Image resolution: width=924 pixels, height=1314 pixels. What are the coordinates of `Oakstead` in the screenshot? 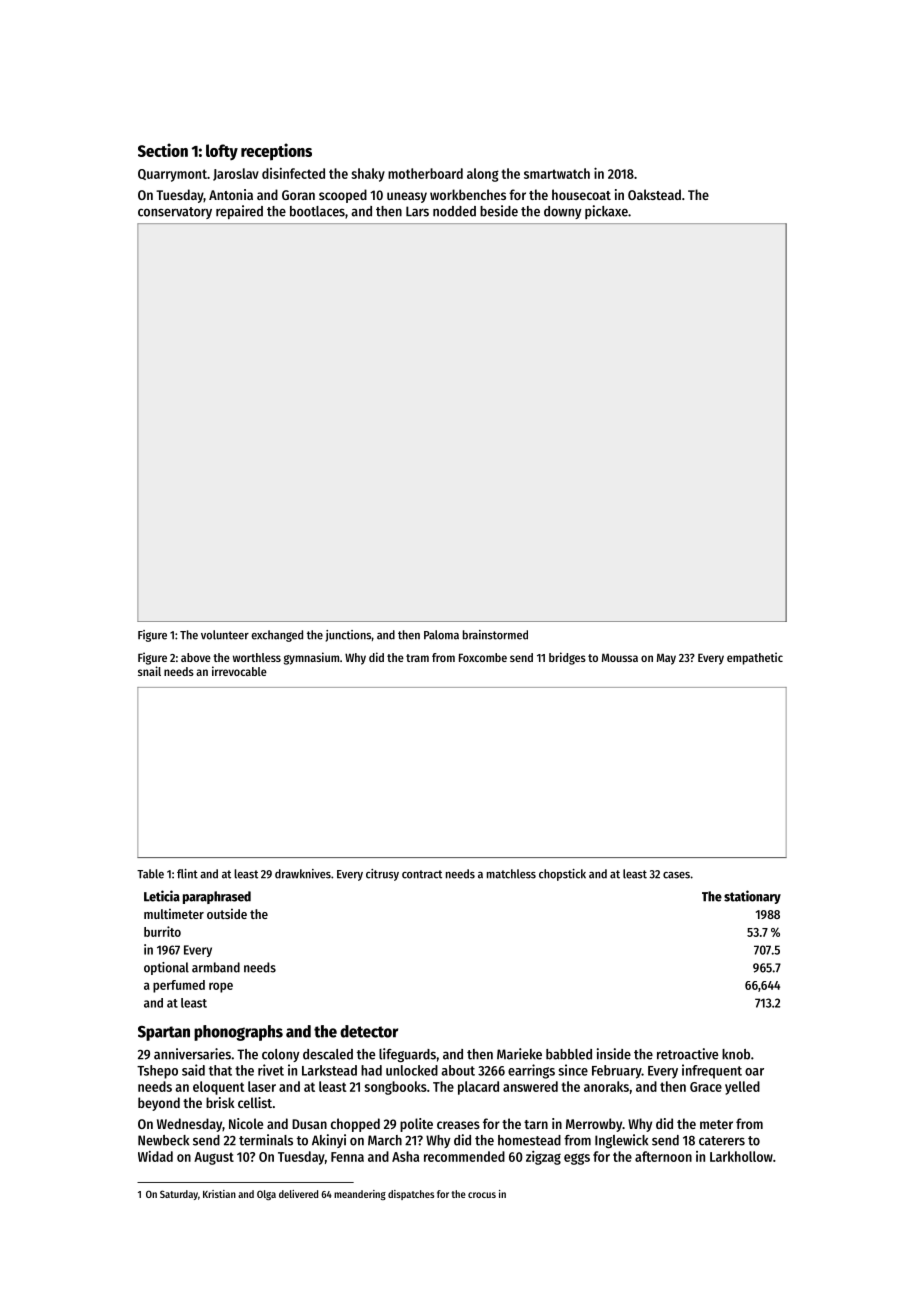 It's located at (654, 194).
